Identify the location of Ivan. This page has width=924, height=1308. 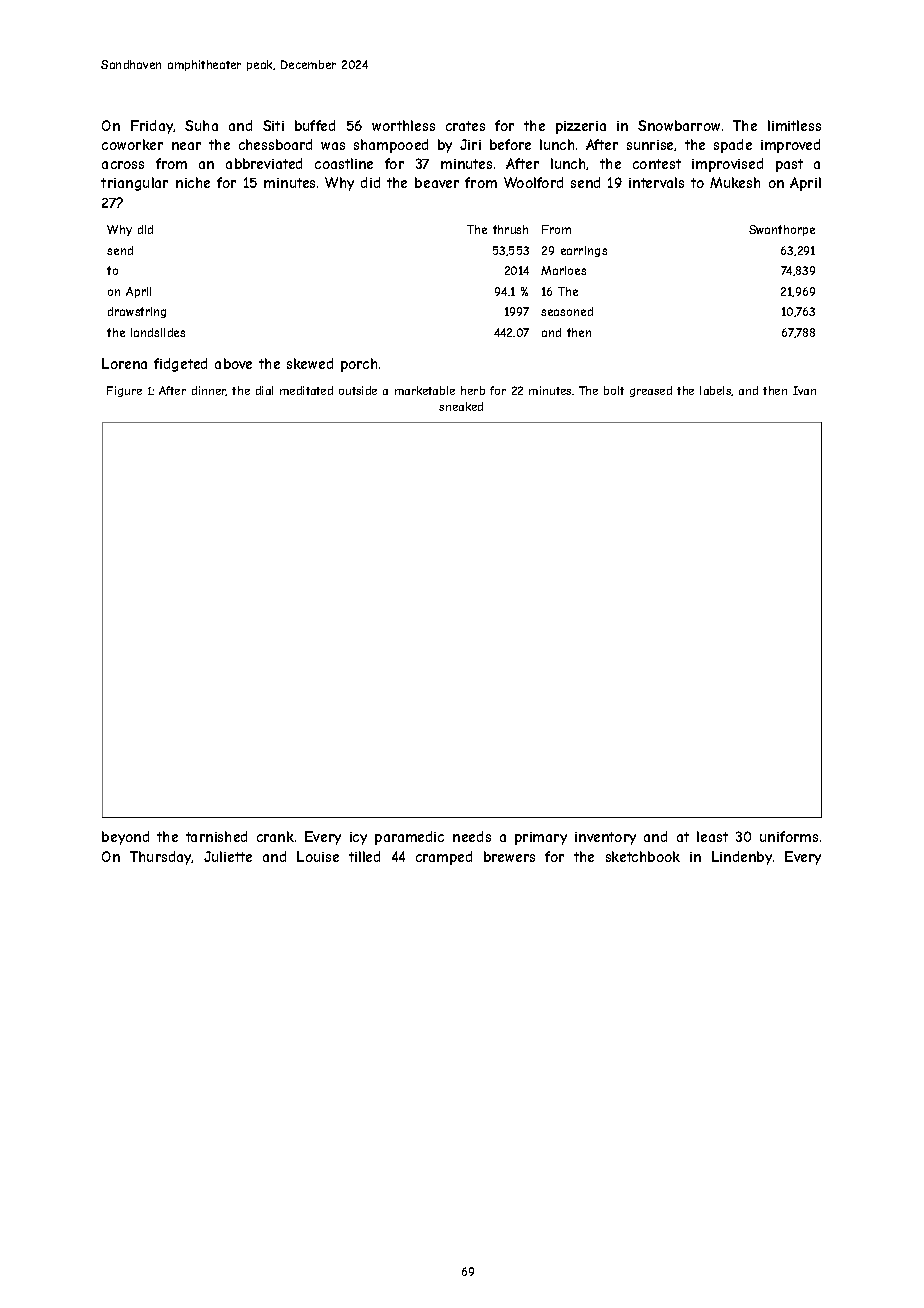
(804, 390).
